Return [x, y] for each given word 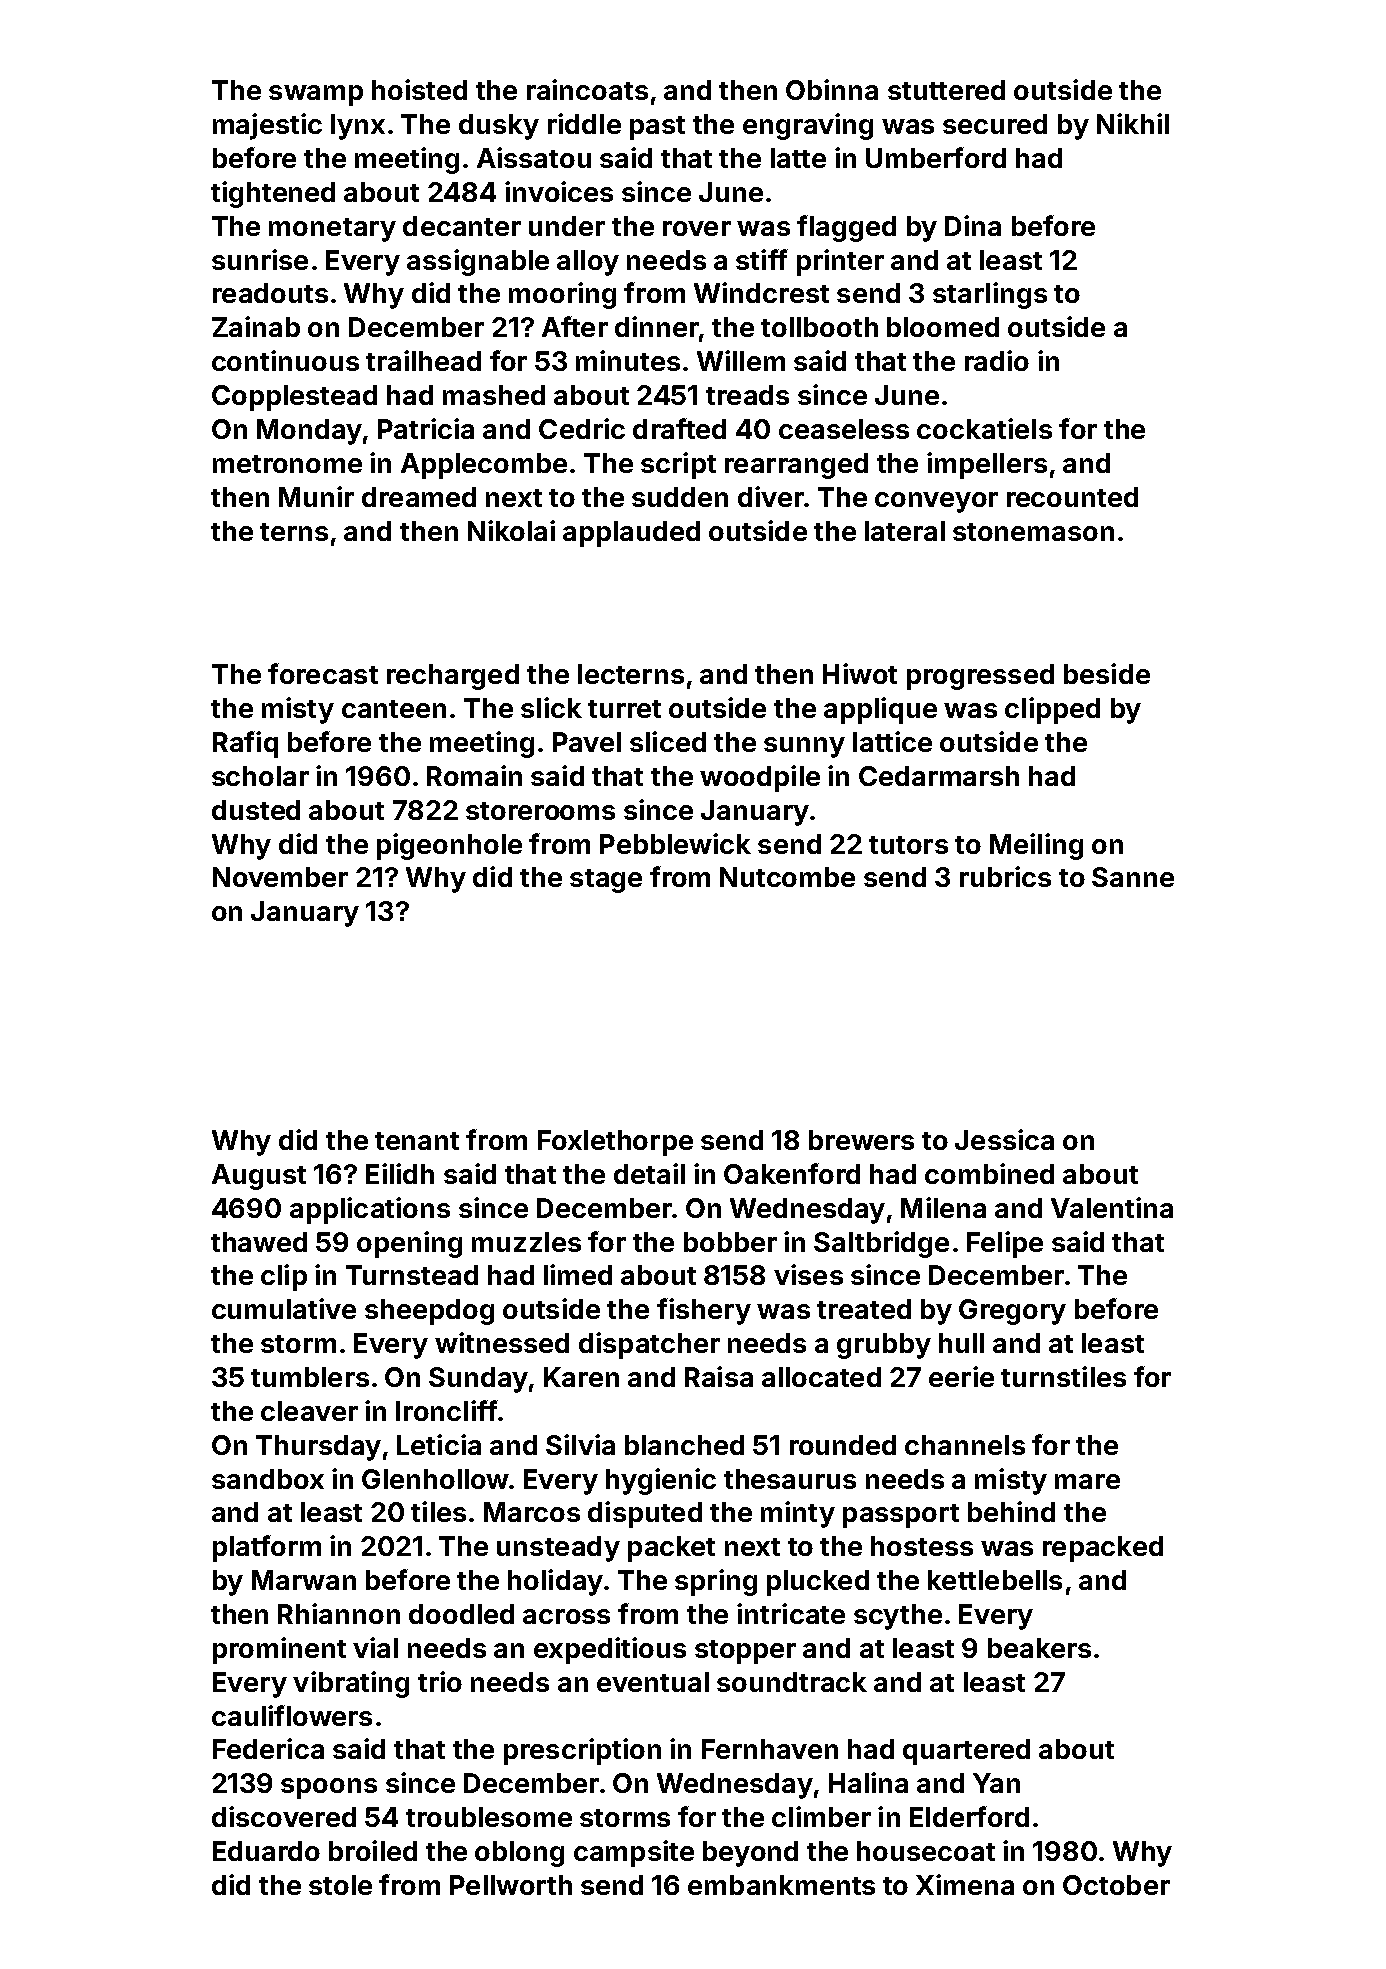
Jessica [1004, 1139]
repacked [1103, 1549]
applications [370, 1210]
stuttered [946, 90]
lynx [358, 127]
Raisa [719, 1376]
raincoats [587, 89]
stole [340, 1885]
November [280, 877]
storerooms [540, 811]
